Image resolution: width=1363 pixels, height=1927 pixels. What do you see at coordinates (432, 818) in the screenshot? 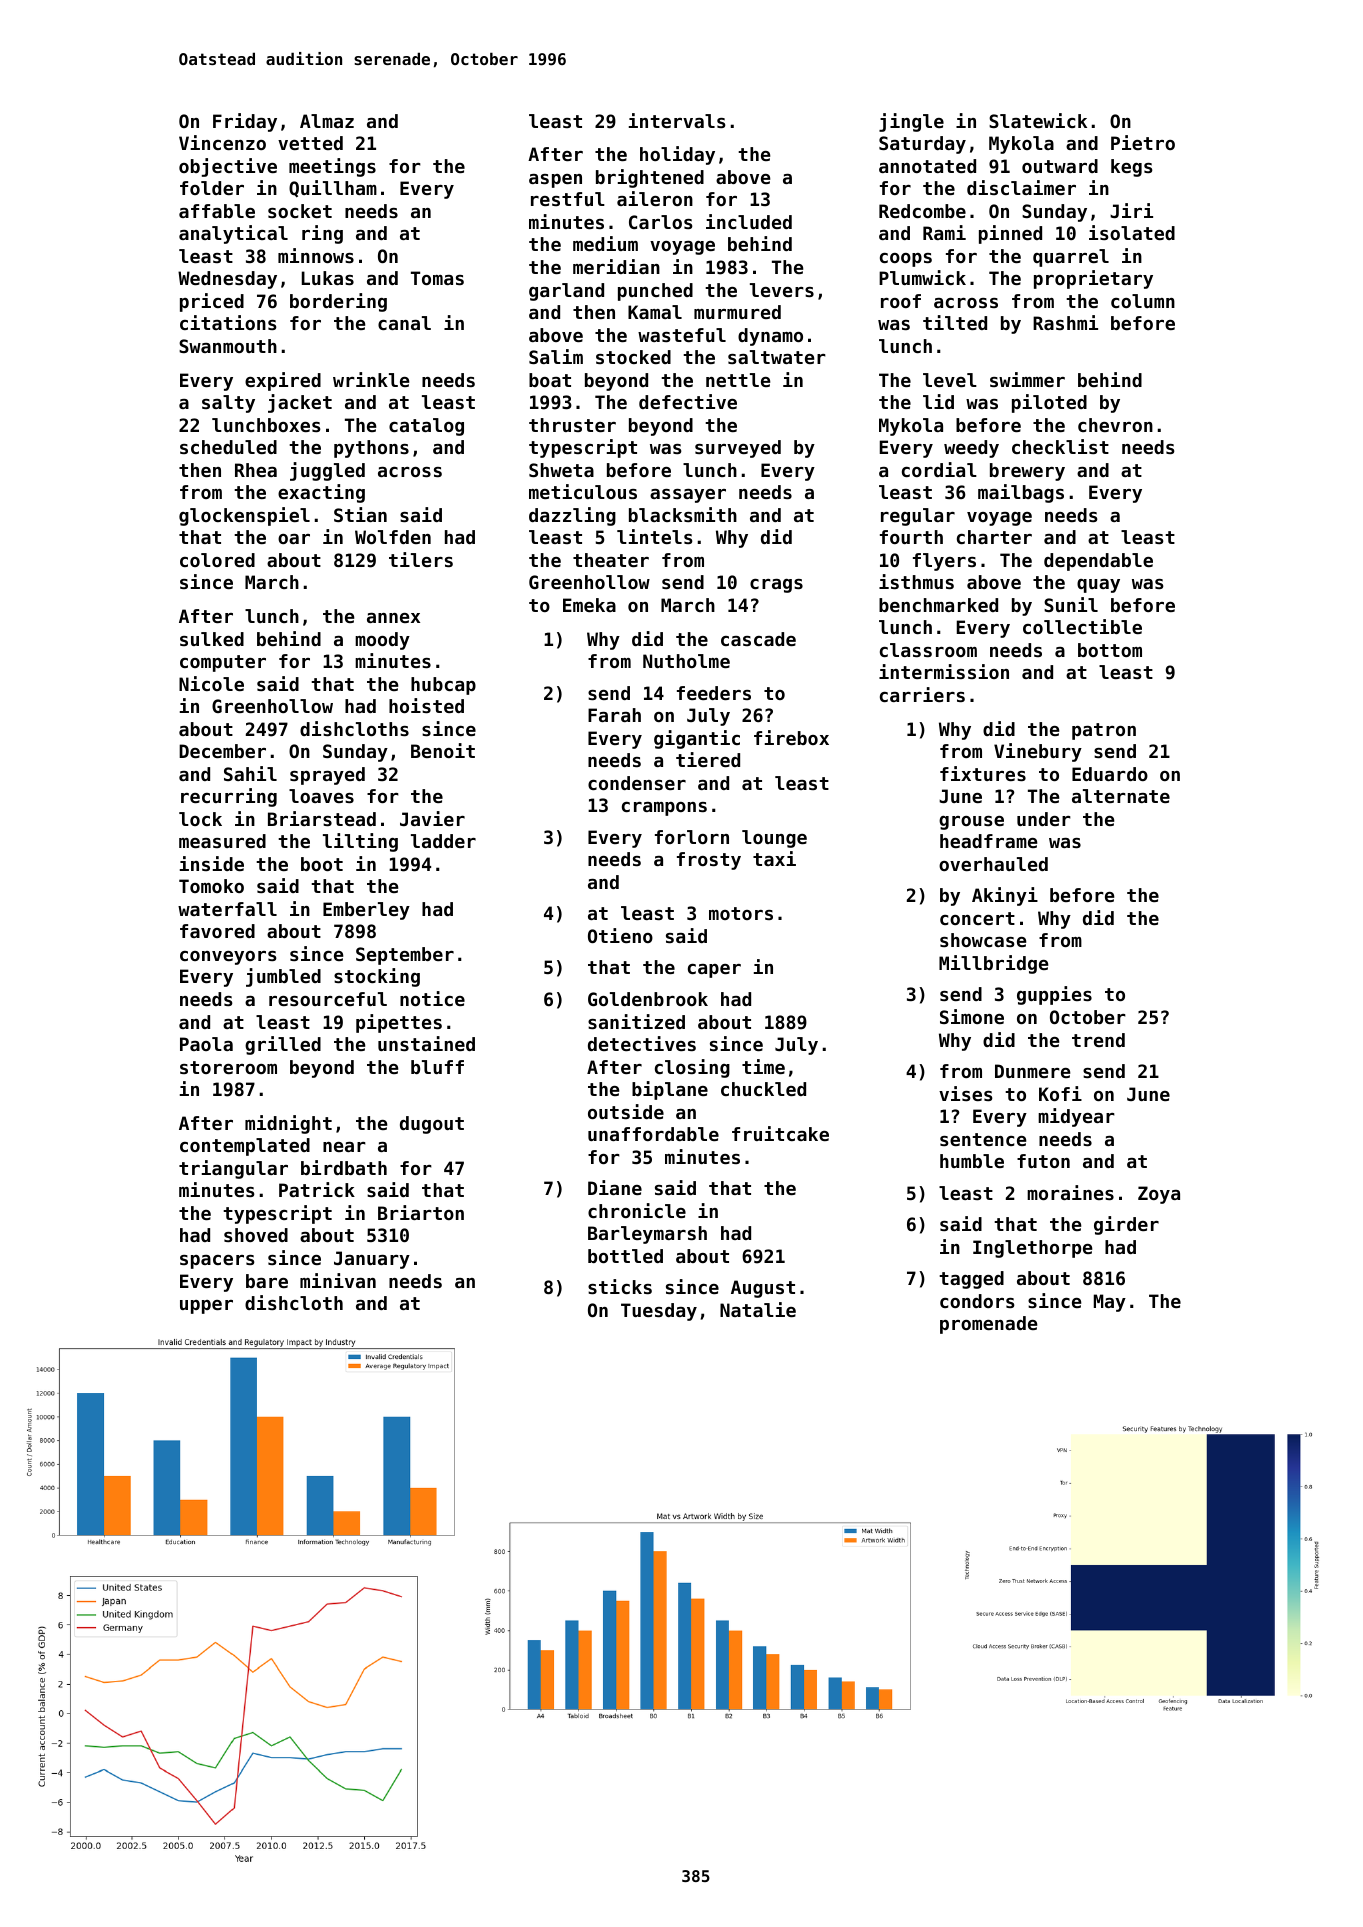
I see `Javier` at bounding box center [432, 818].
